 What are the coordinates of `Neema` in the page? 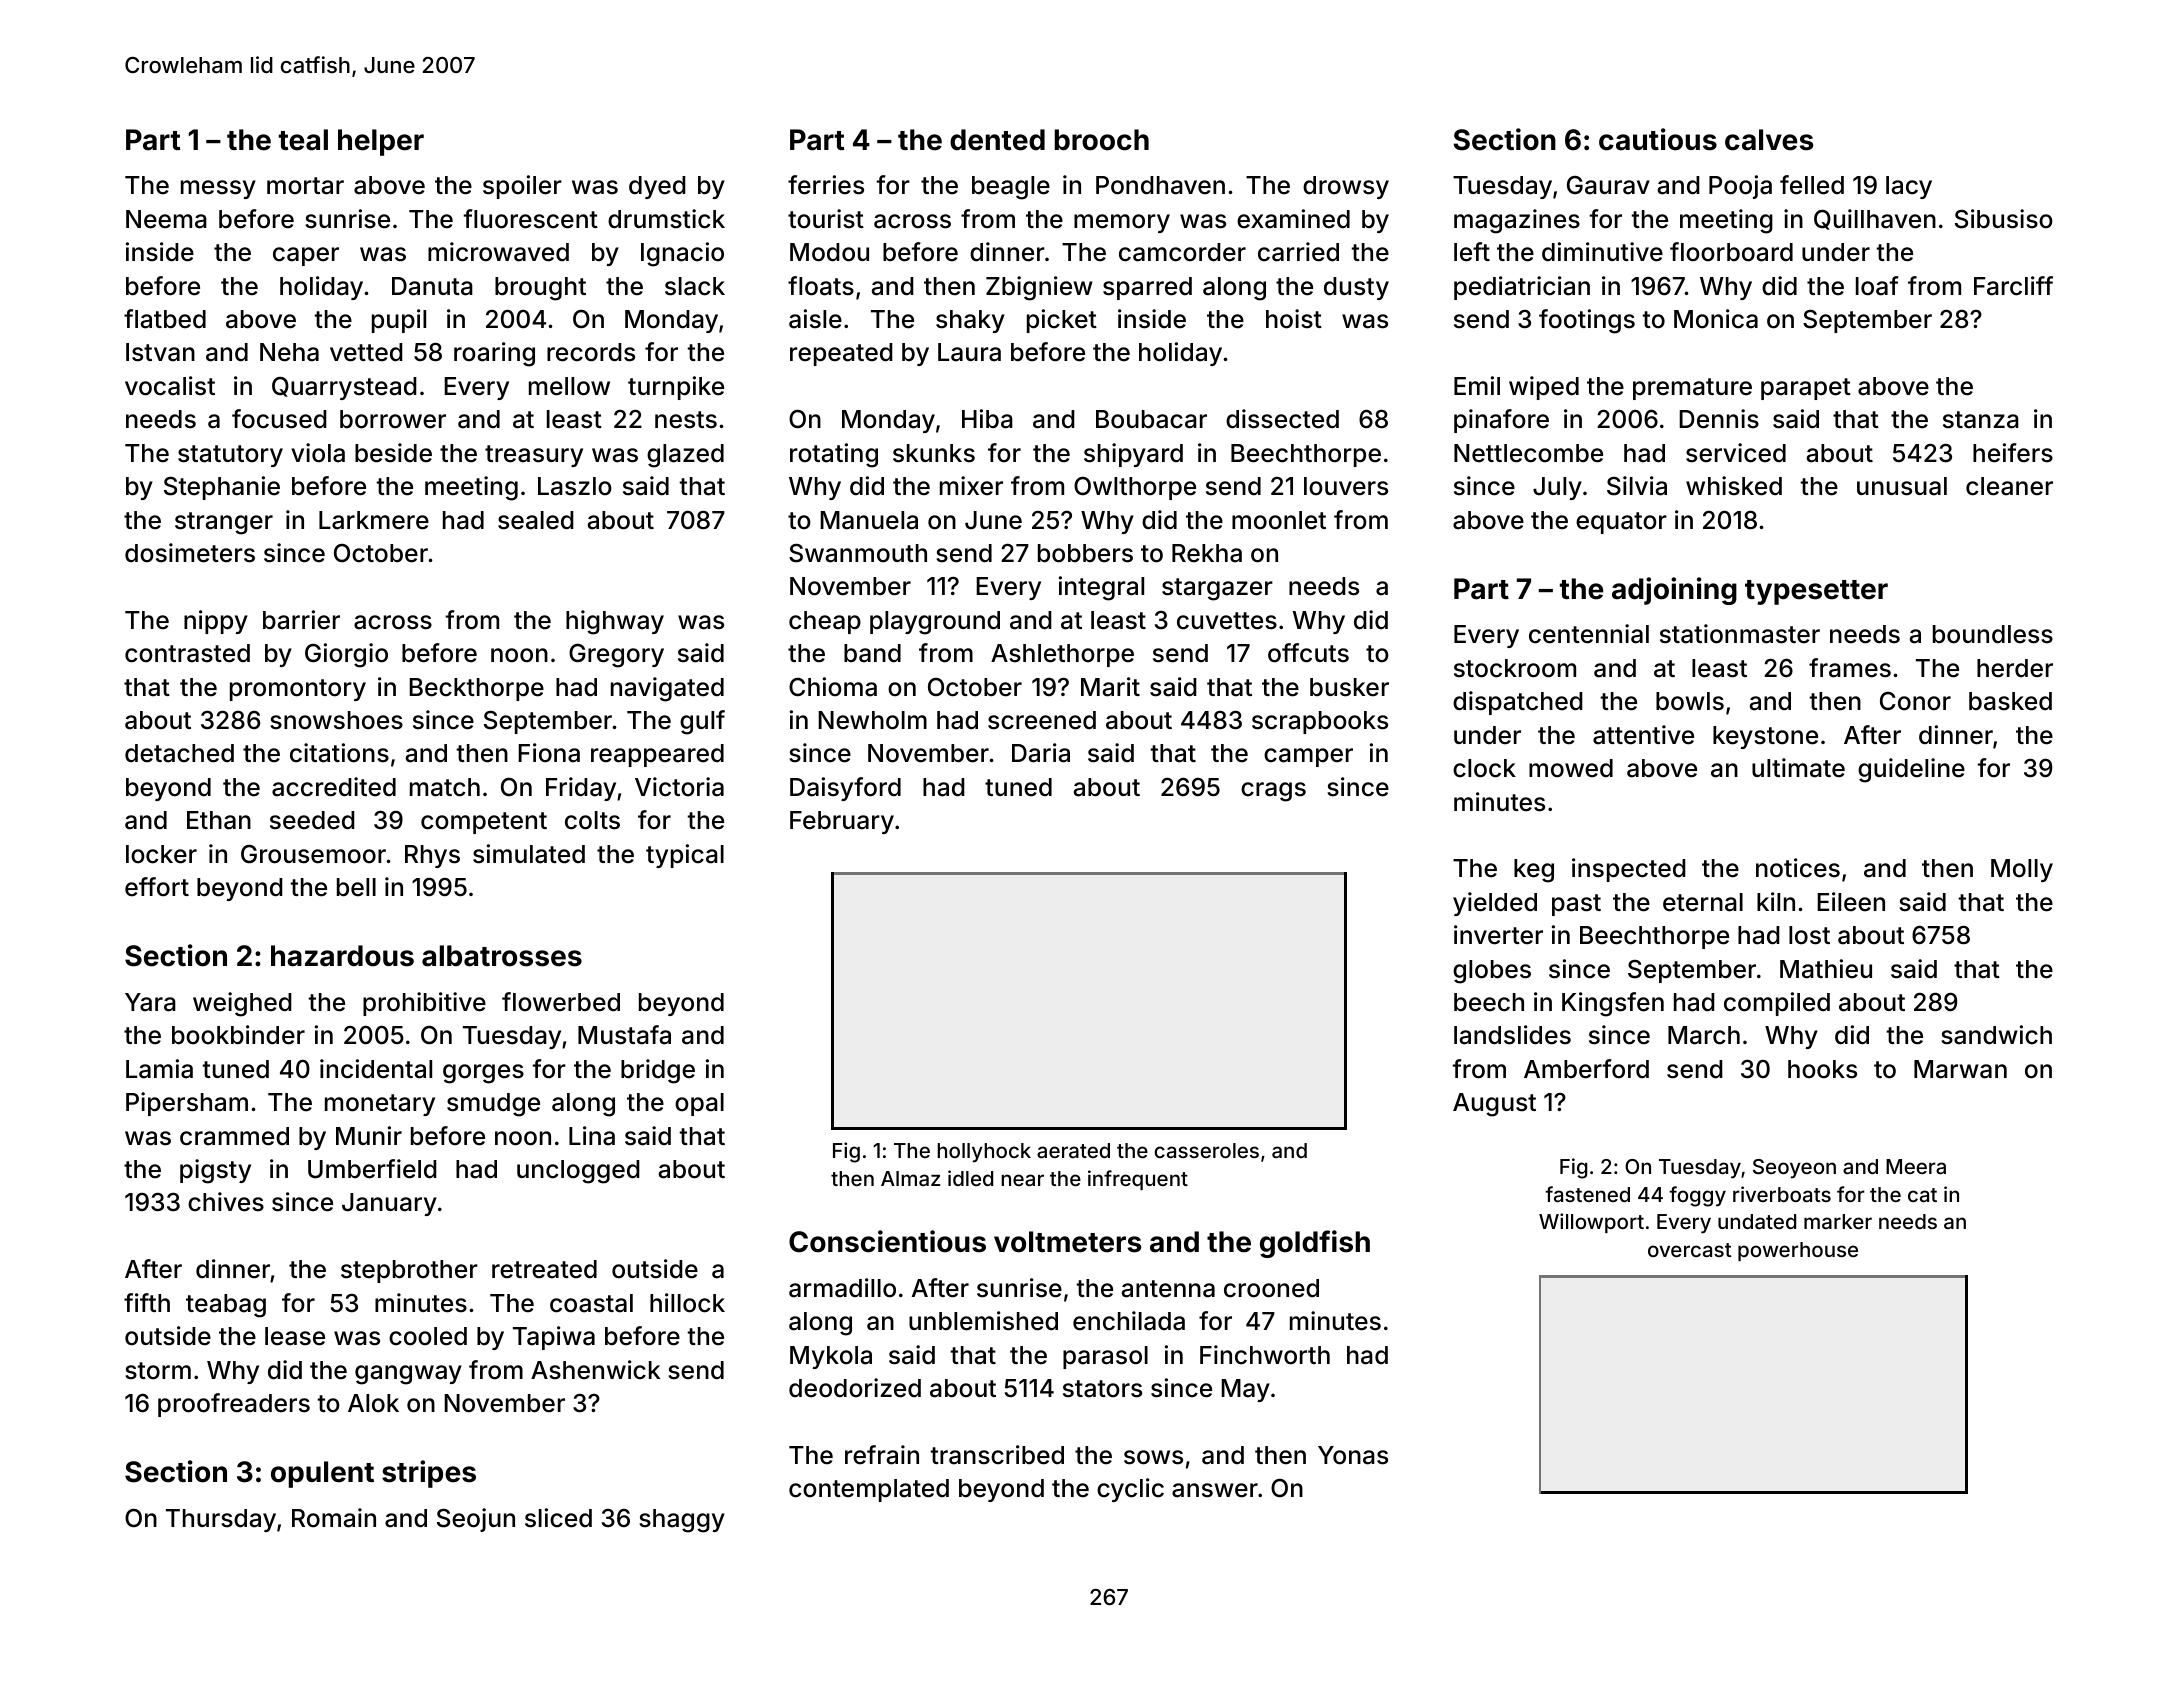 It's located at (166, 219).
